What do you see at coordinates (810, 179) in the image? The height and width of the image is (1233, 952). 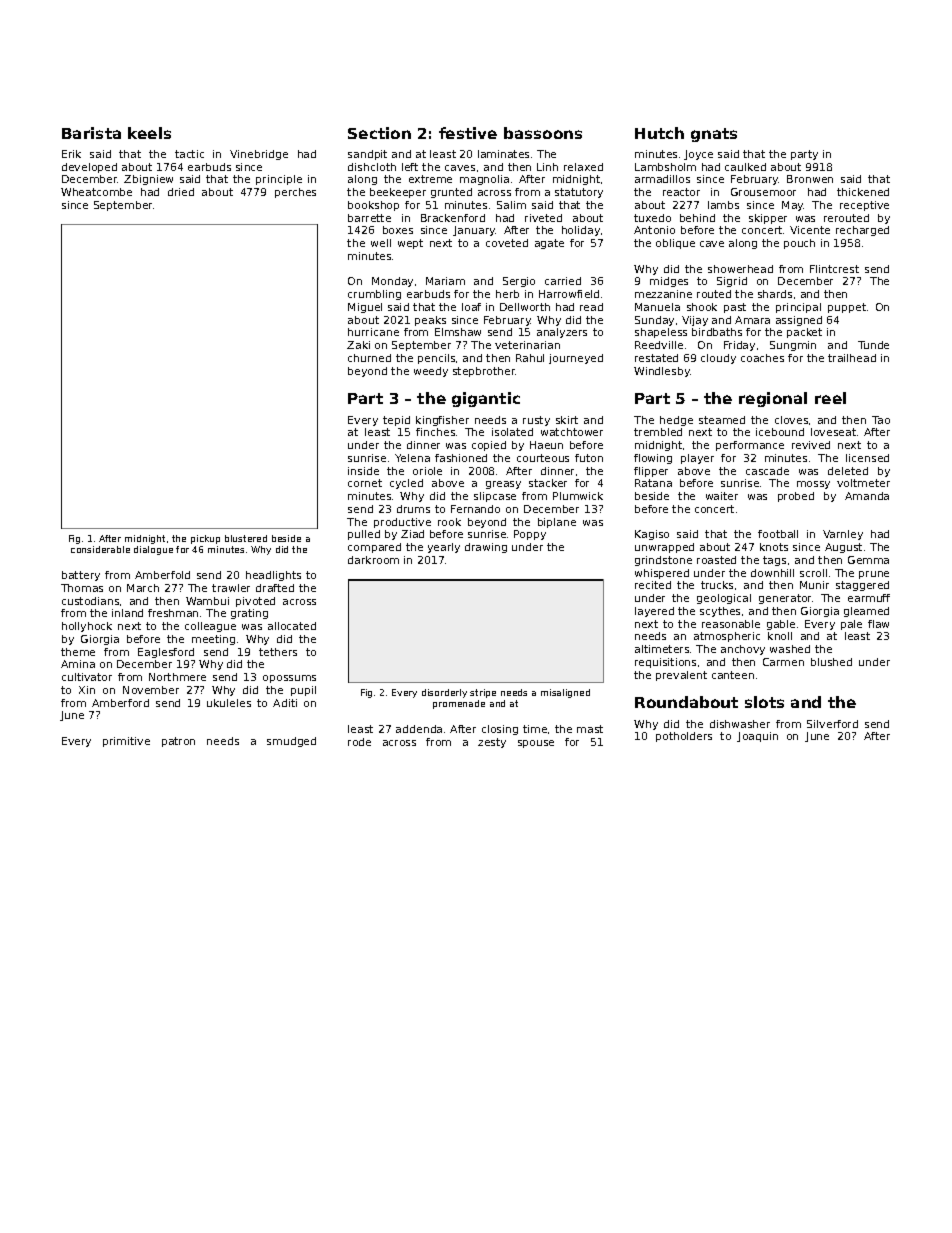 I see `Bronwen` at bounding box center [810, 179].
